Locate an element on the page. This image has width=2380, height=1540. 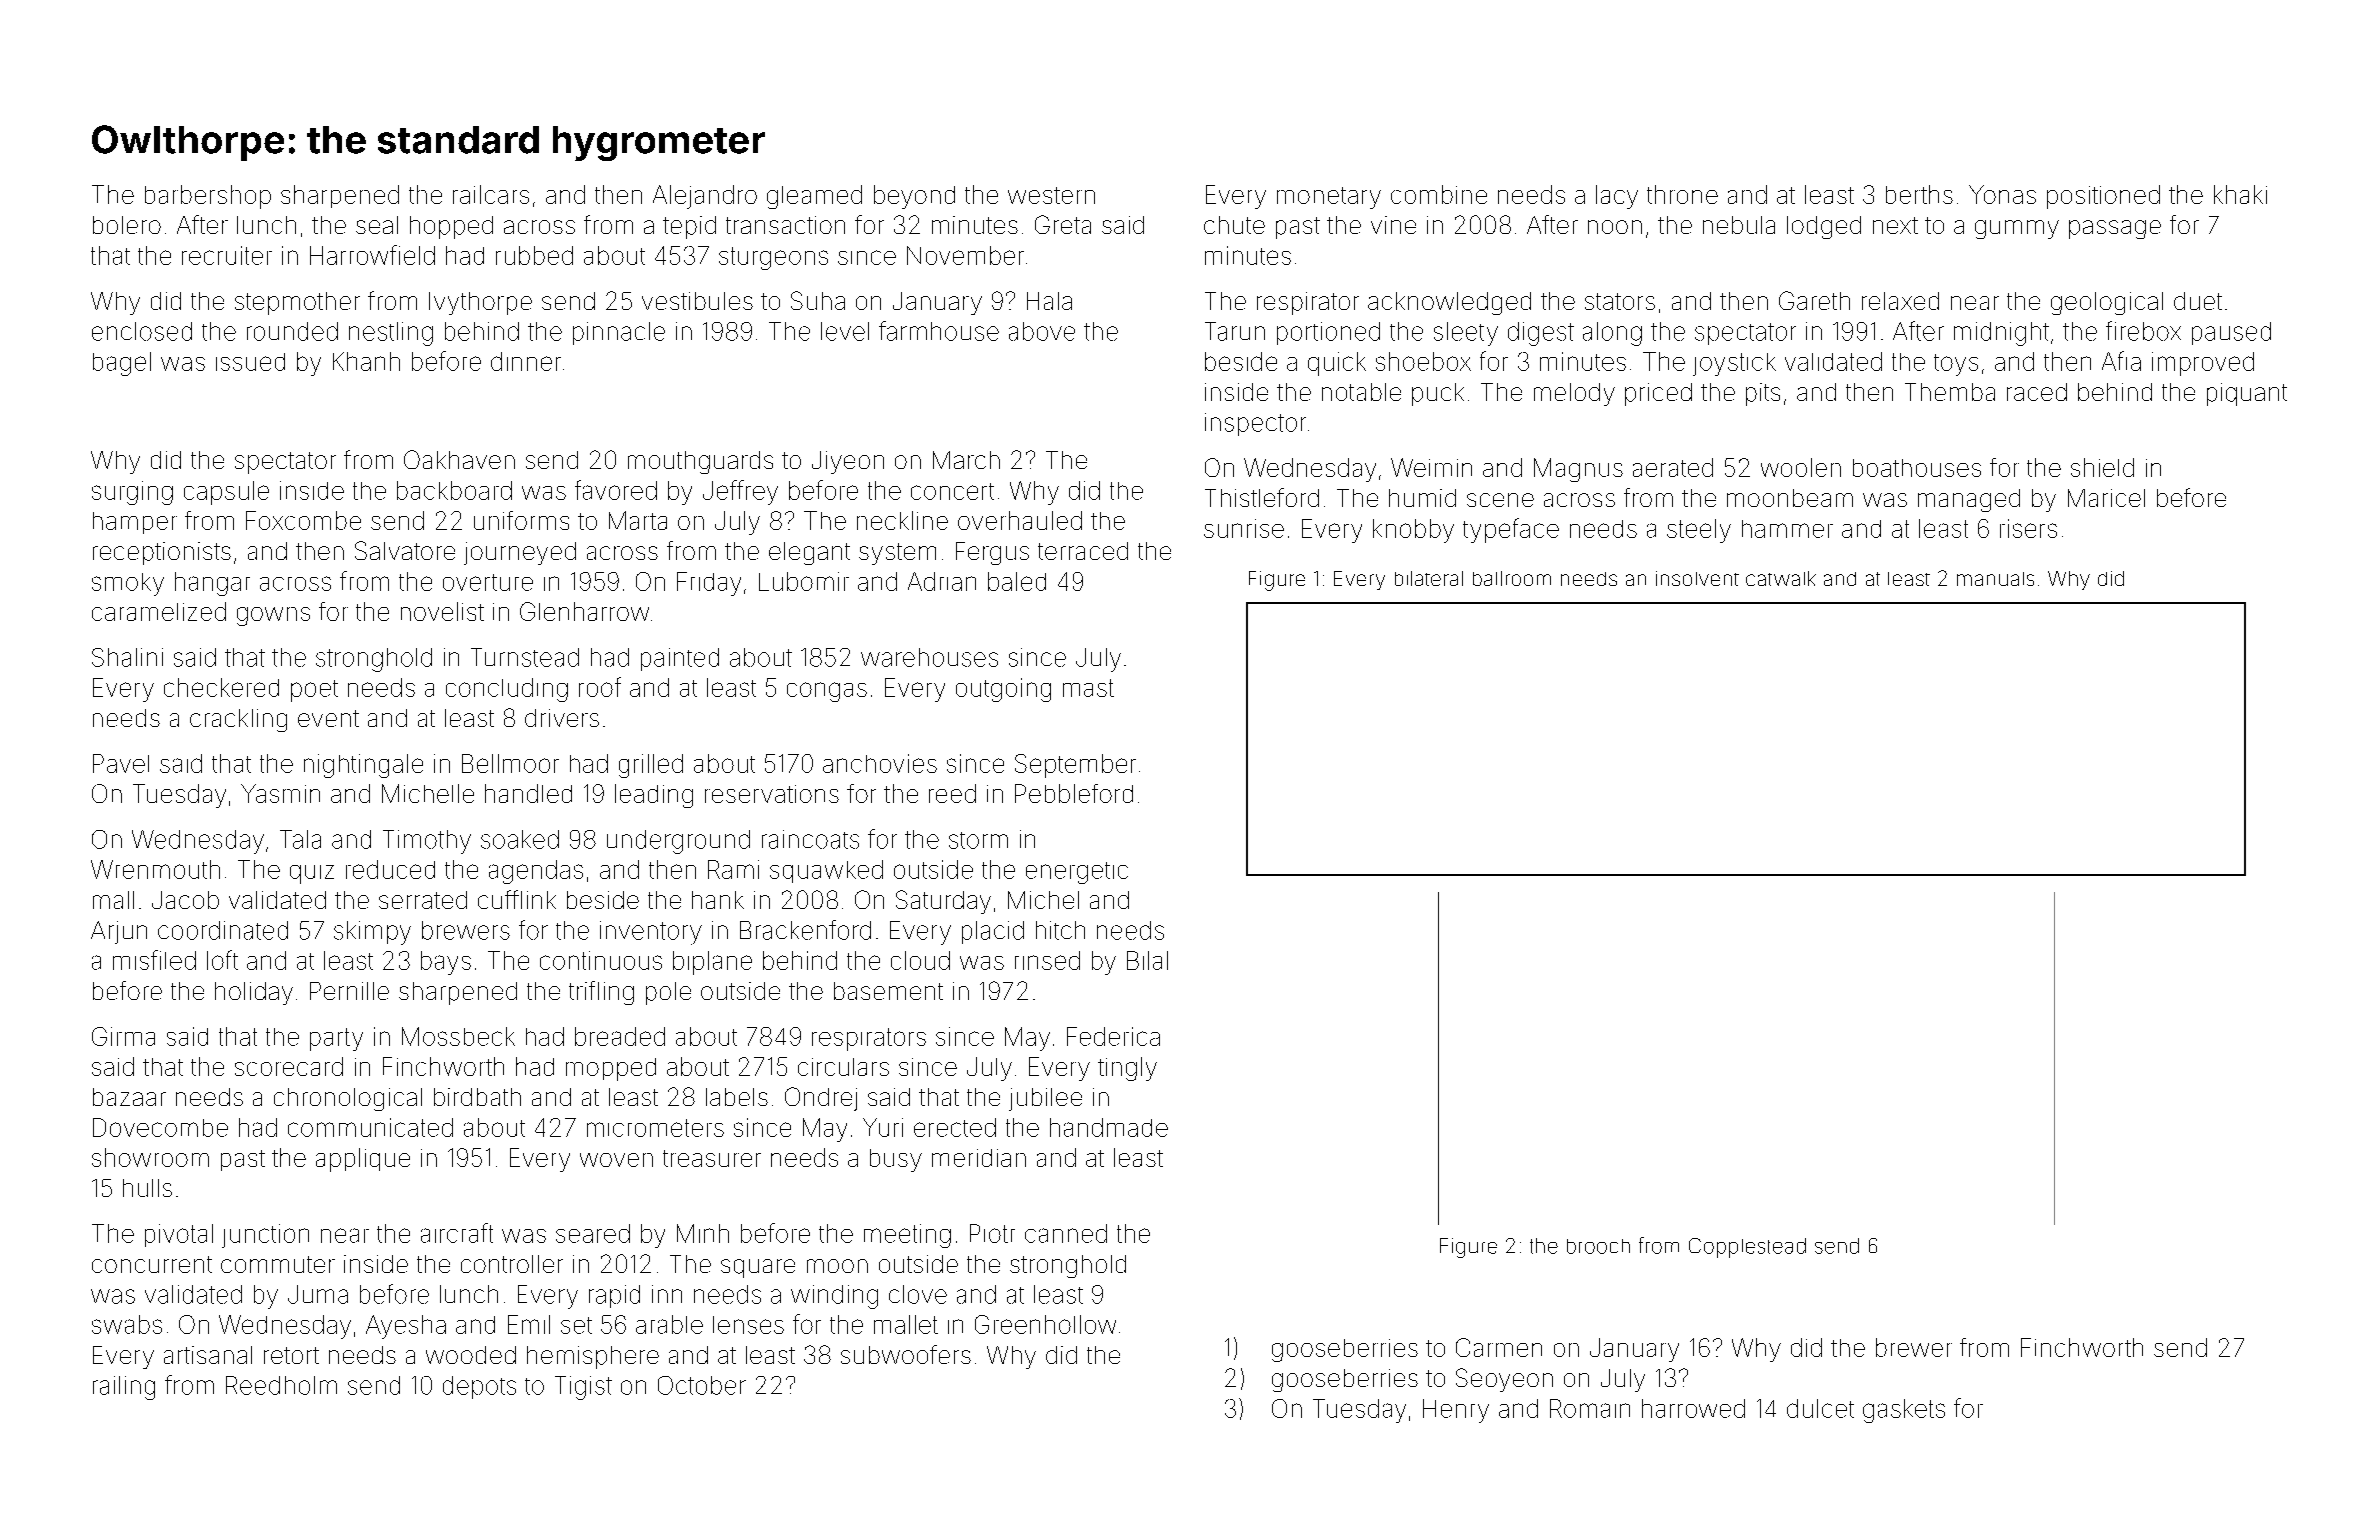
March is located at coordinates (966, 460).
